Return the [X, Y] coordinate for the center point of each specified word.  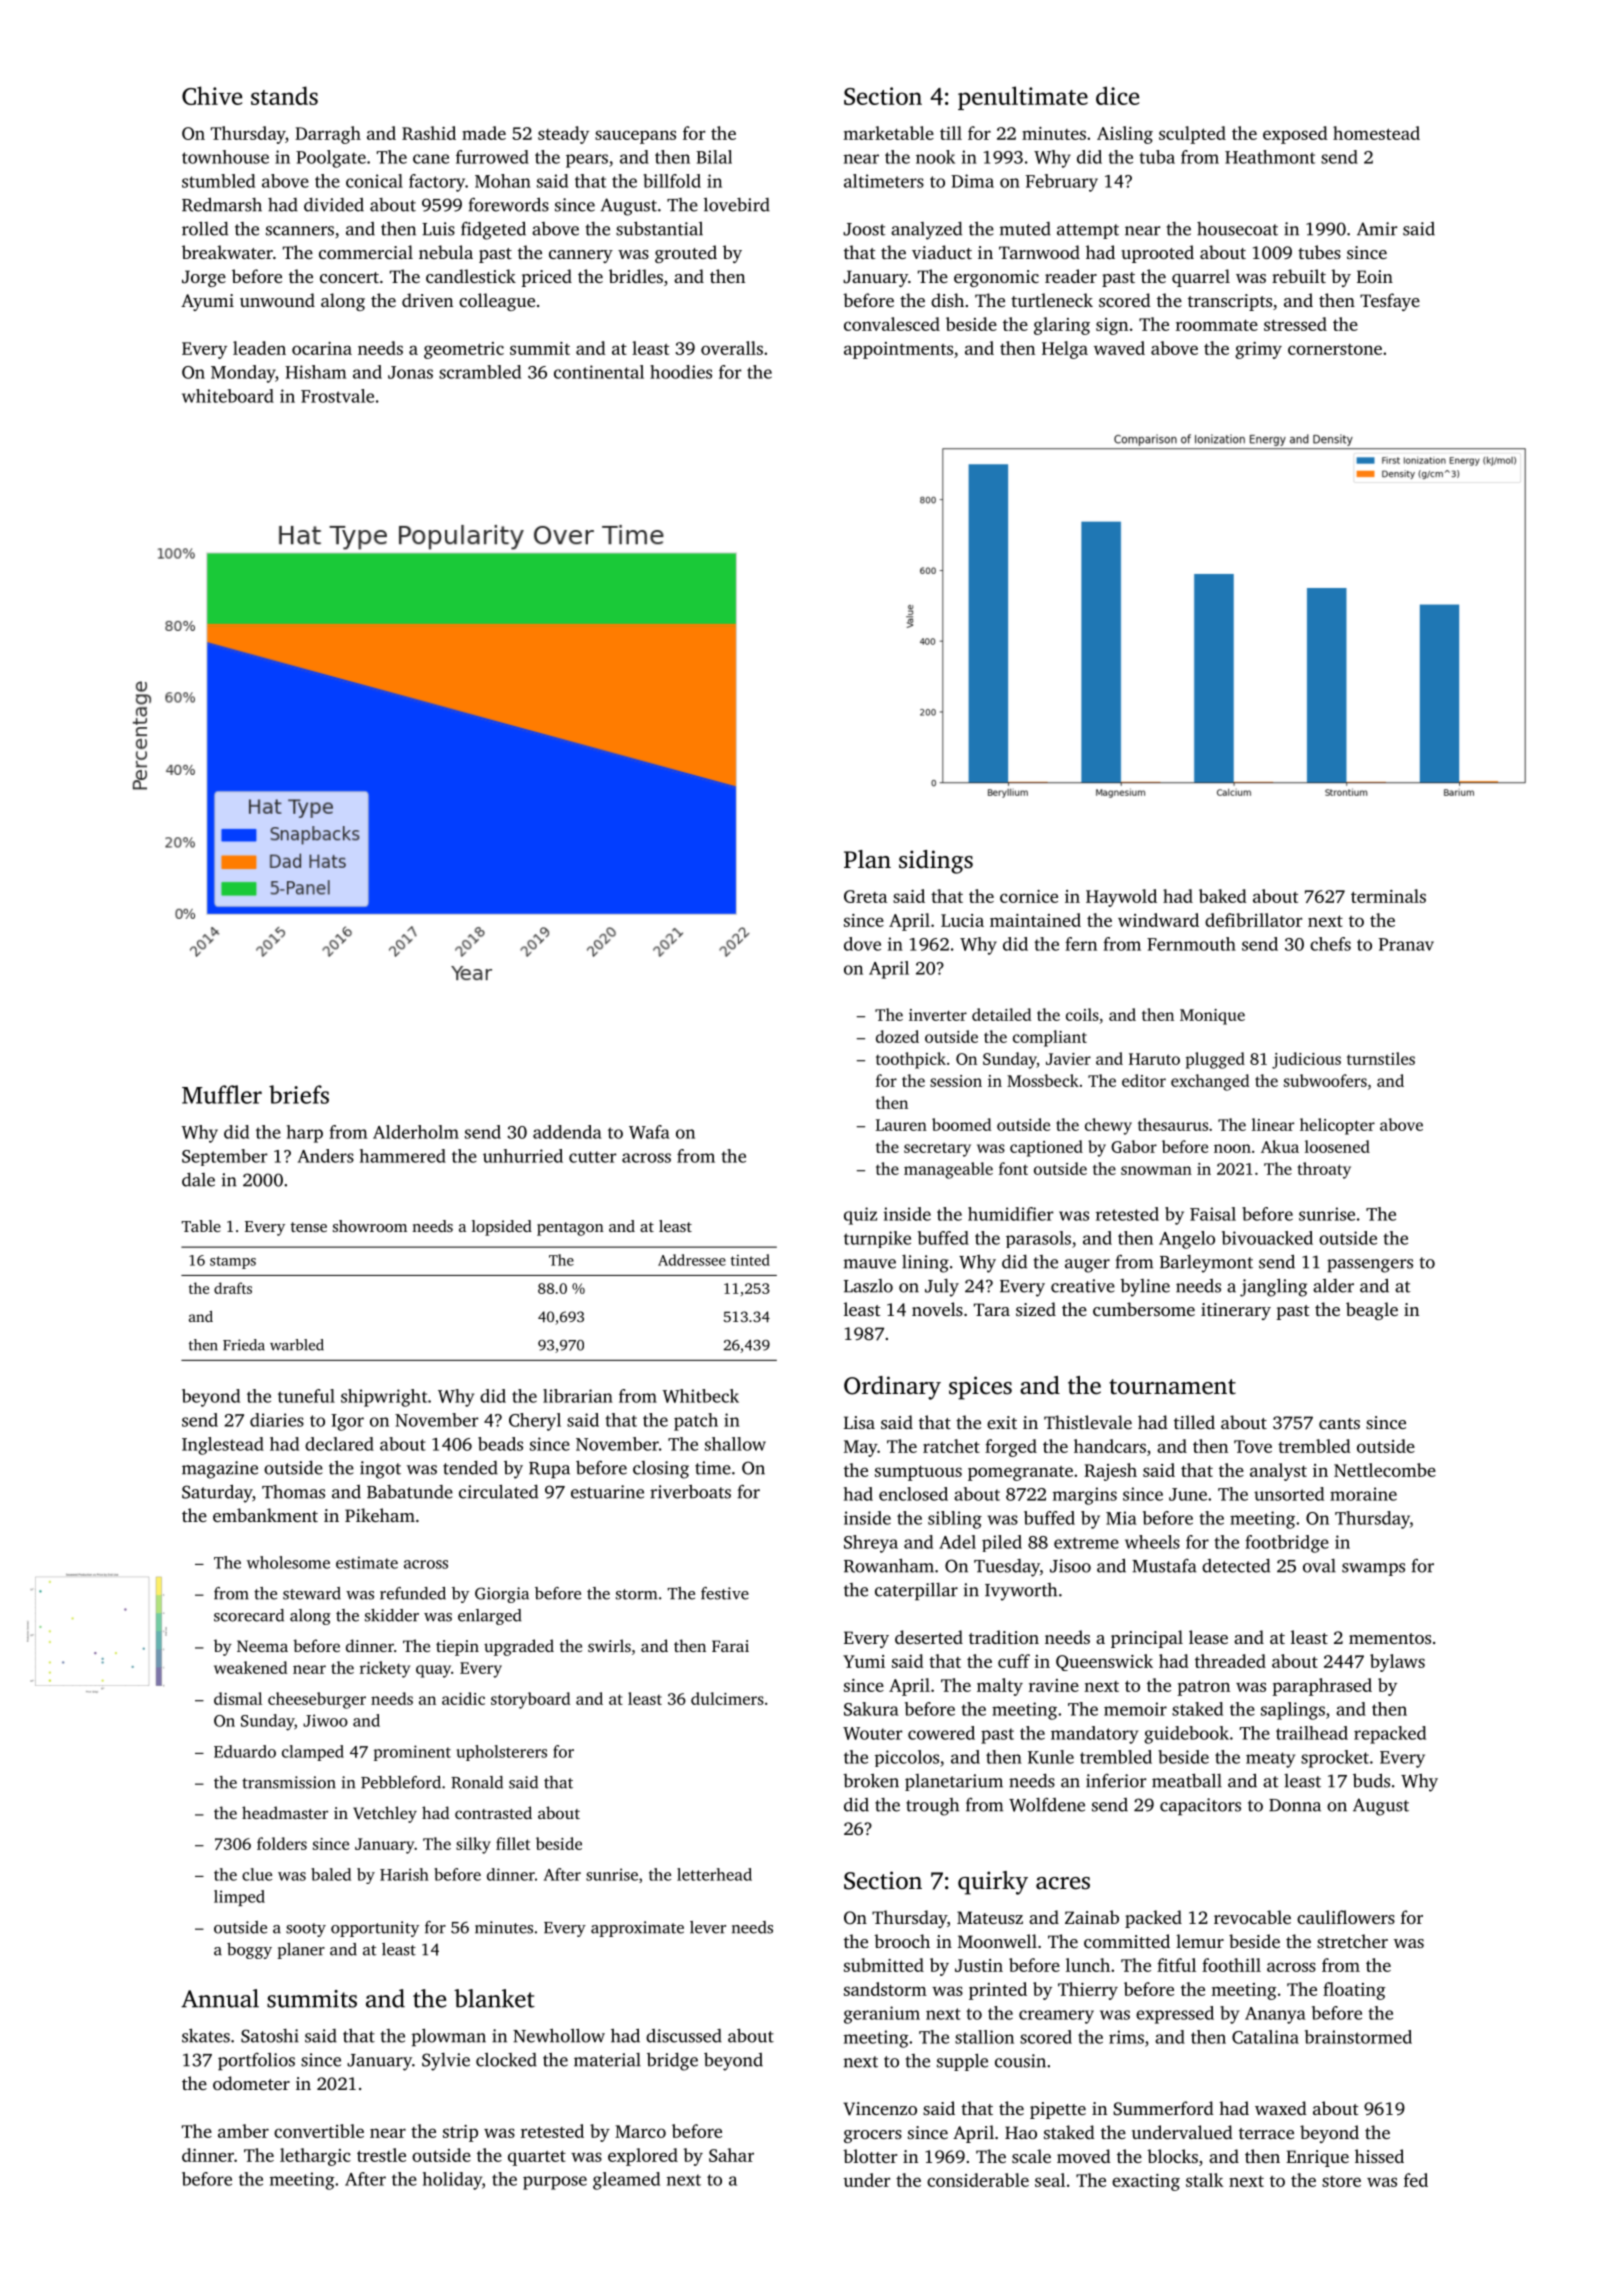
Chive [212, 95]
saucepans [635, 137]
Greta [865, 896]
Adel [957, 1542]
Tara [992, 1309]
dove [862, 944]
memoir [1135, 1709]
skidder [392, 1615]
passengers [1370, 1266]
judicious [1306, 1060]
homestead [1376, 133]
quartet [537, 2158]
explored [643, 2157]
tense [309, 1227]
